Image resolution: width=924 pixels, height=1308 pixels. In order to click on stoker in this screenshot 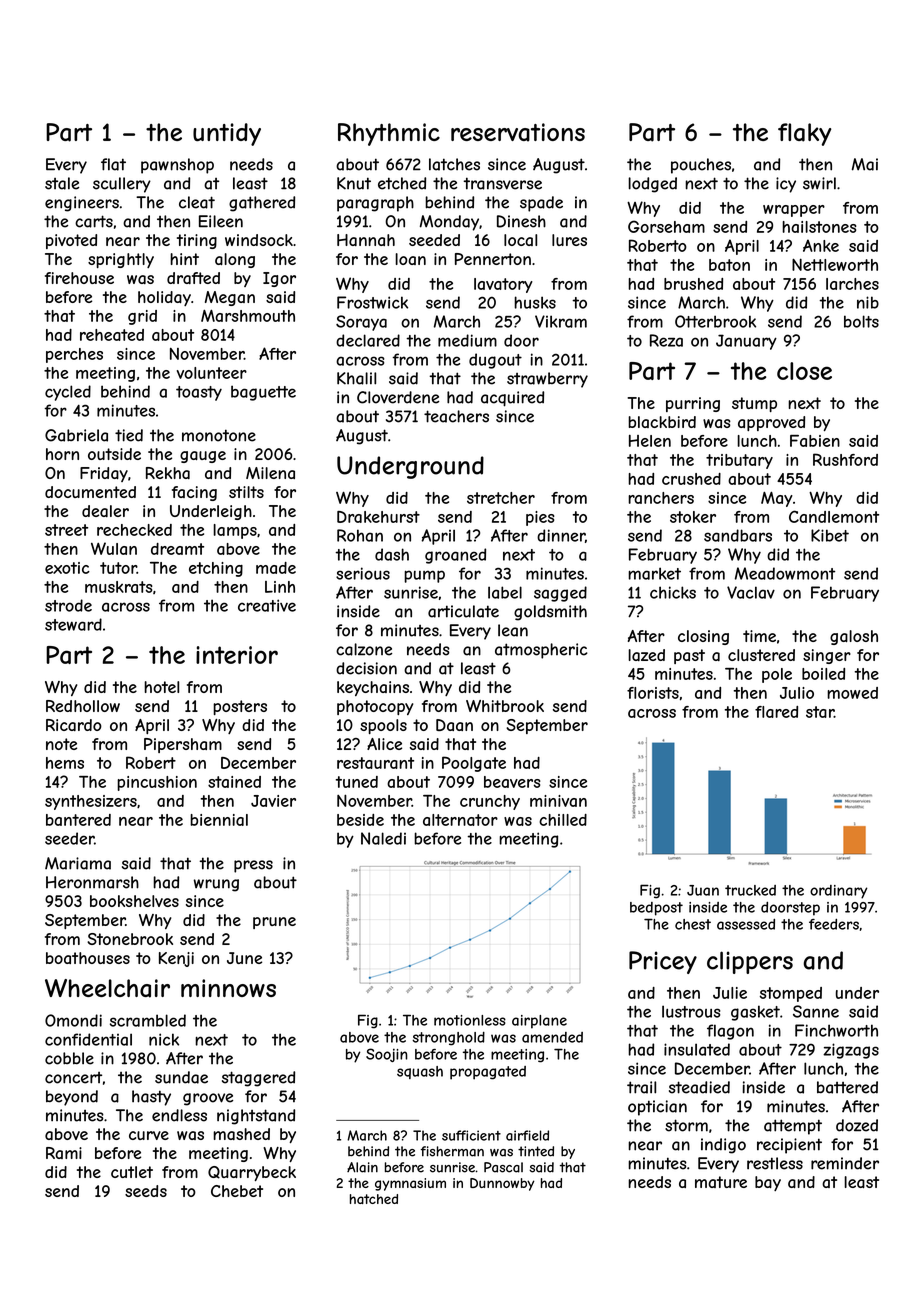, I will do `click(693, 517)`.
